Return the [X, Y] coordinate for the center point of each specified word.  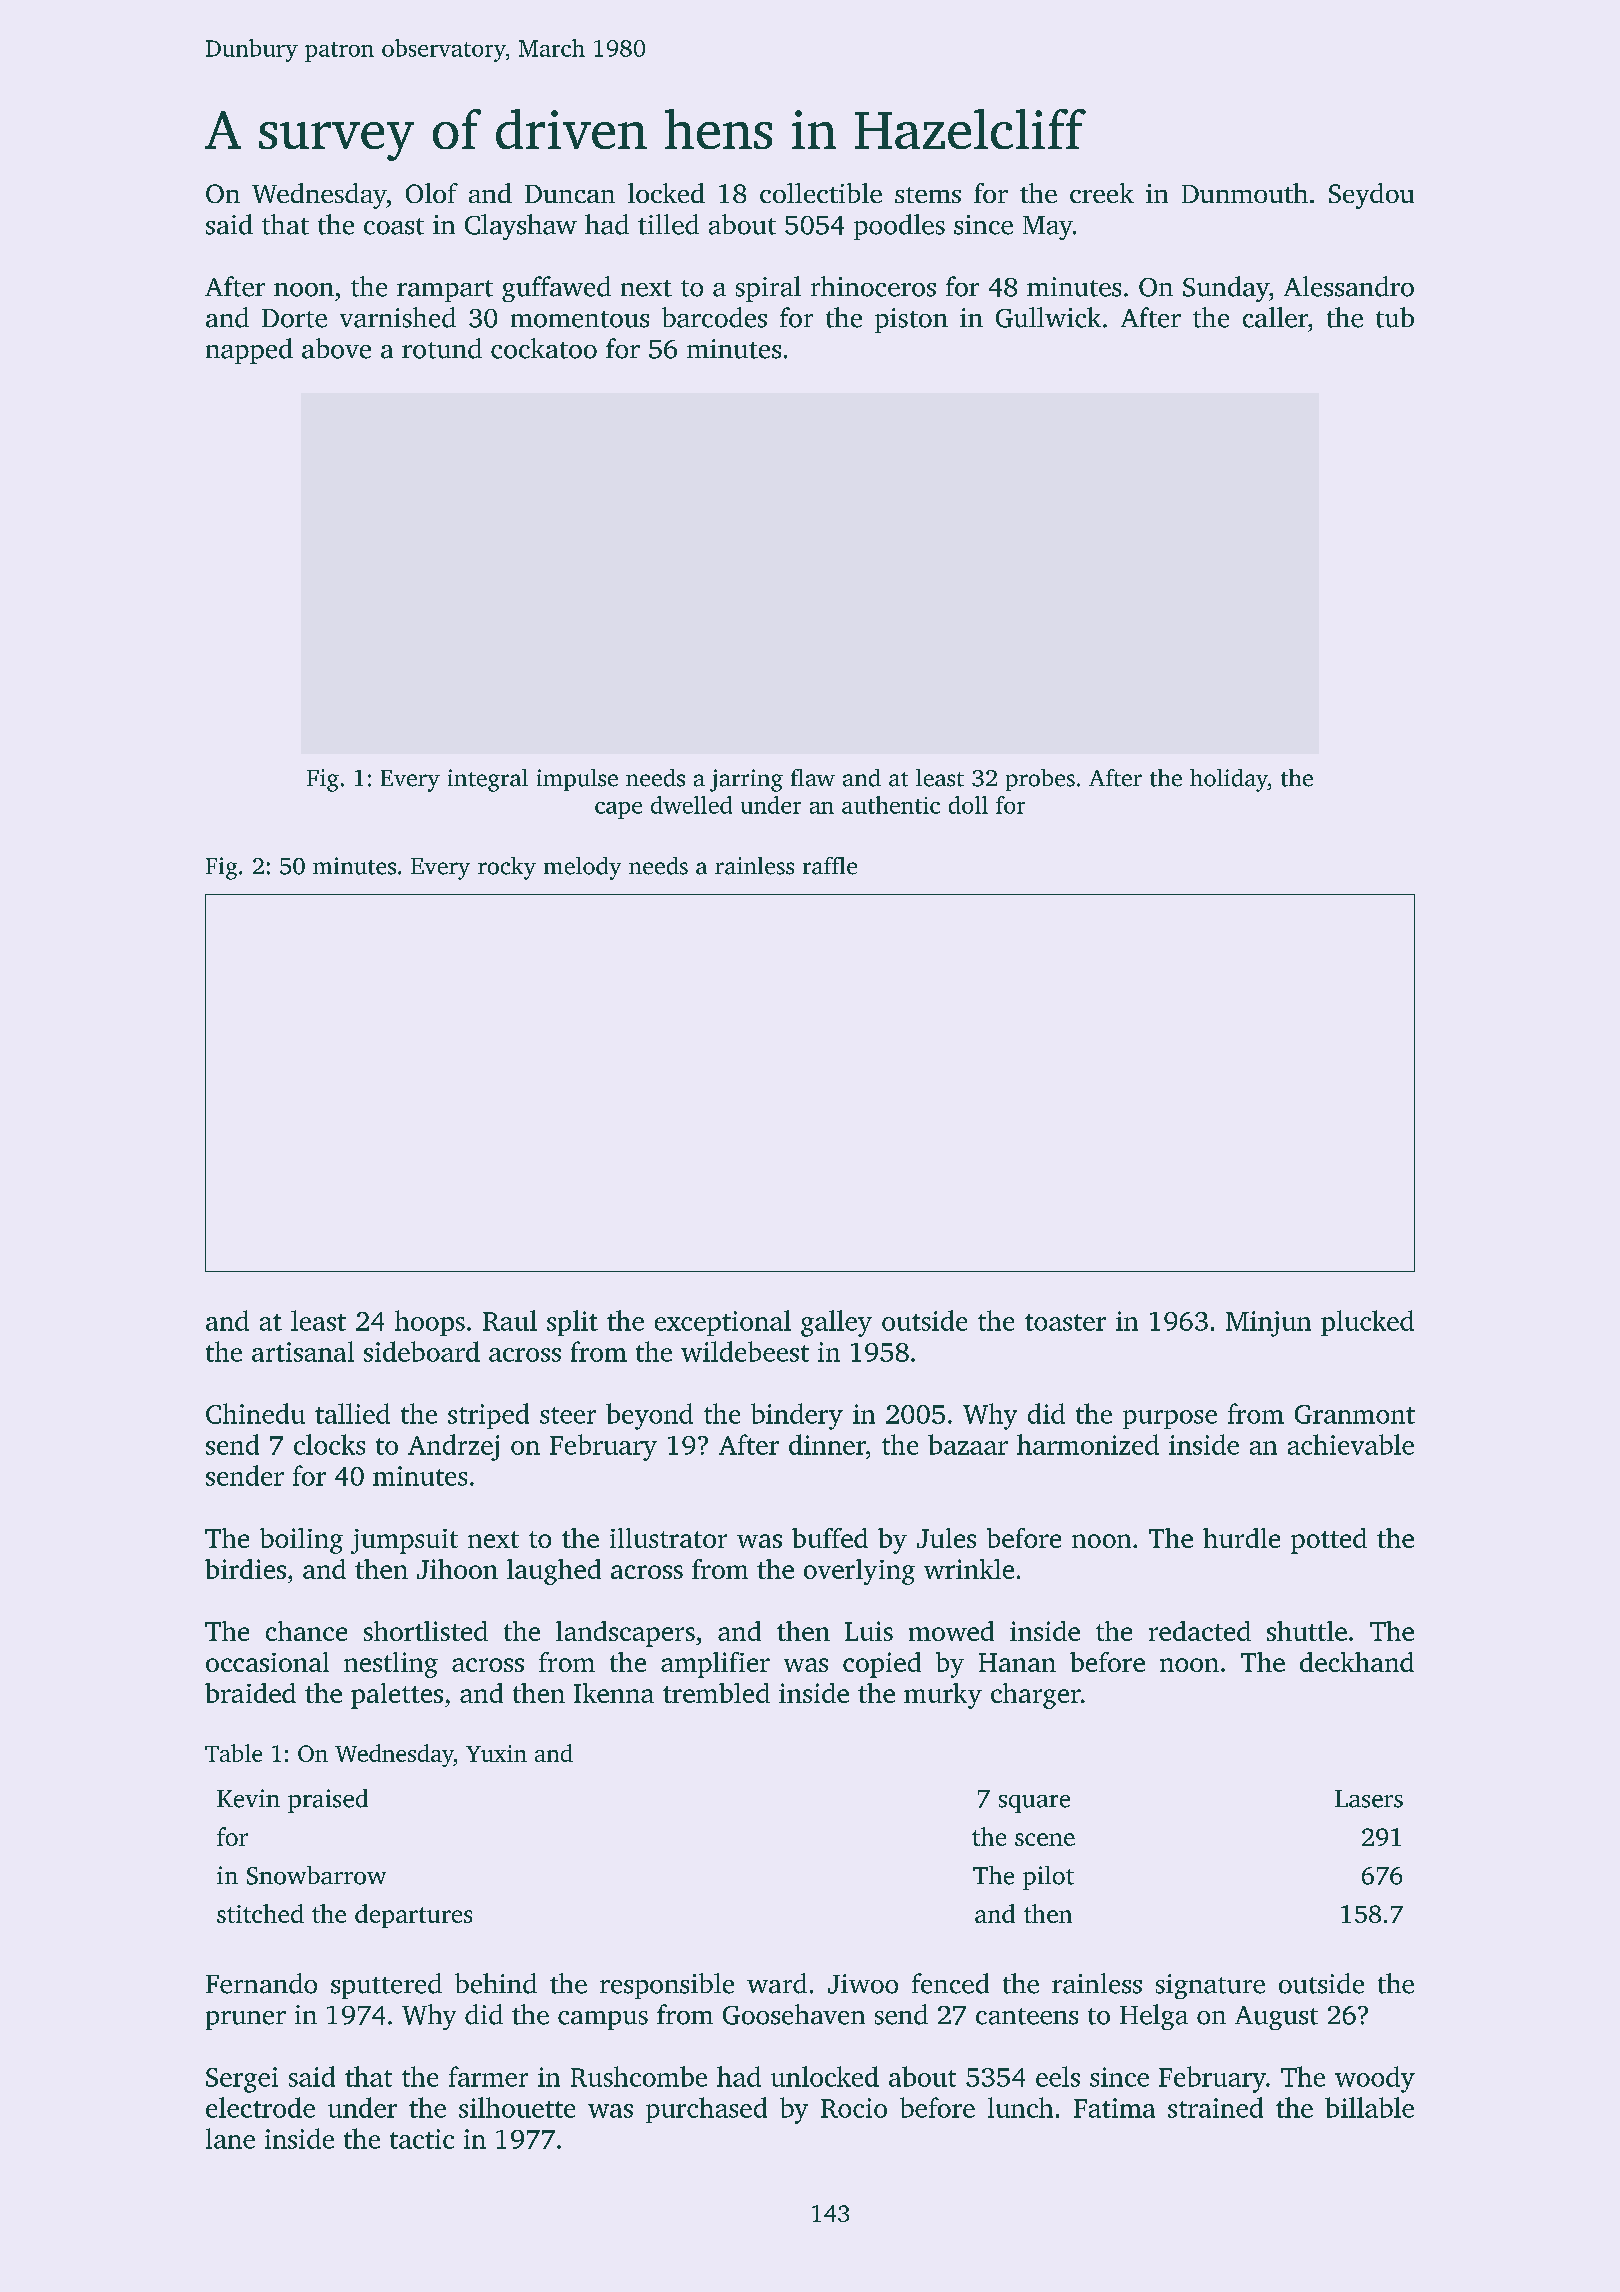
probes [1040, 780]
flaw [813, 778]
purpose [1170, 1419]
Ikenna [614, 1693]
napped [249, 351]
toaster [1065, 1322]
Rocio [854, 2108]
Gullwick [1048, 317]
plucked [1367, 1323]
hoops [430, 1323]
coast [394, 226]
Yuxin [496, 1753]
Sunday [1226, 289]
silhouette [517, 2107]
